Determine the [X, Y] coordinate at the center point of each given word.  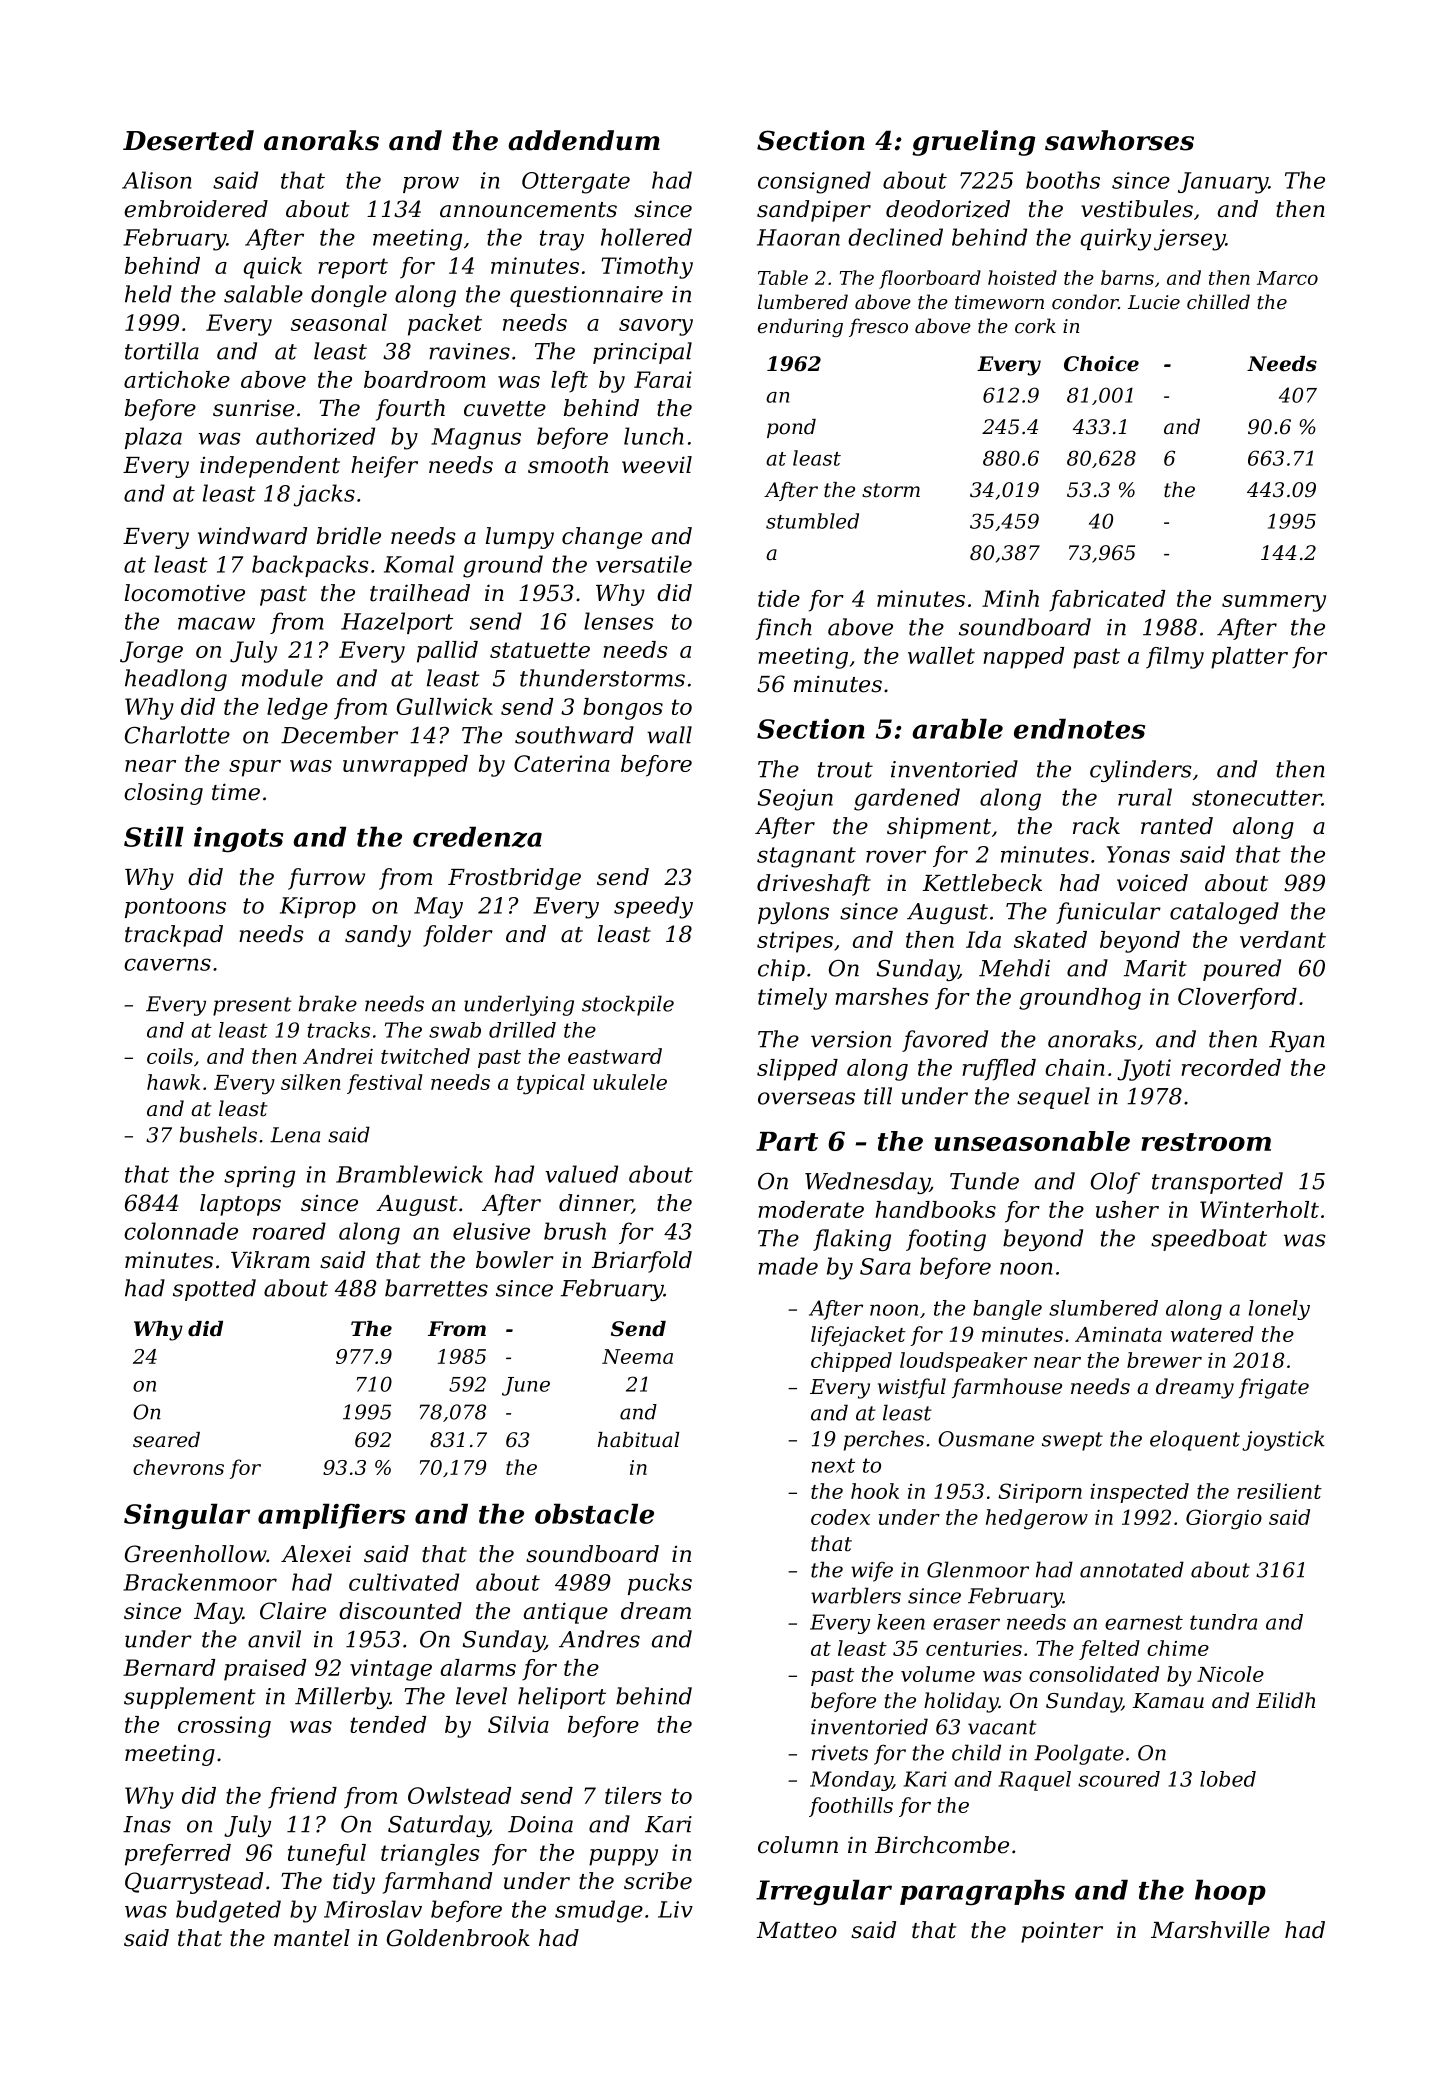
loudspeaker [963, 1362]
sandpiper [814, 211]
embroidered [196, 209]
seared [166, 1440]
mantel [312, 1938]
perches [884, 1440]
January [1223, 183]
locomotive [185, 593]
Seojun [795, 800]
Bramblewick [409, 1174]
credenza [477, 837]
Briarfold [642, 1262]
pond [791, 428]
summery [1274, 603]
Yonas [1138, 854]
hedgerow [1037, 1519]
